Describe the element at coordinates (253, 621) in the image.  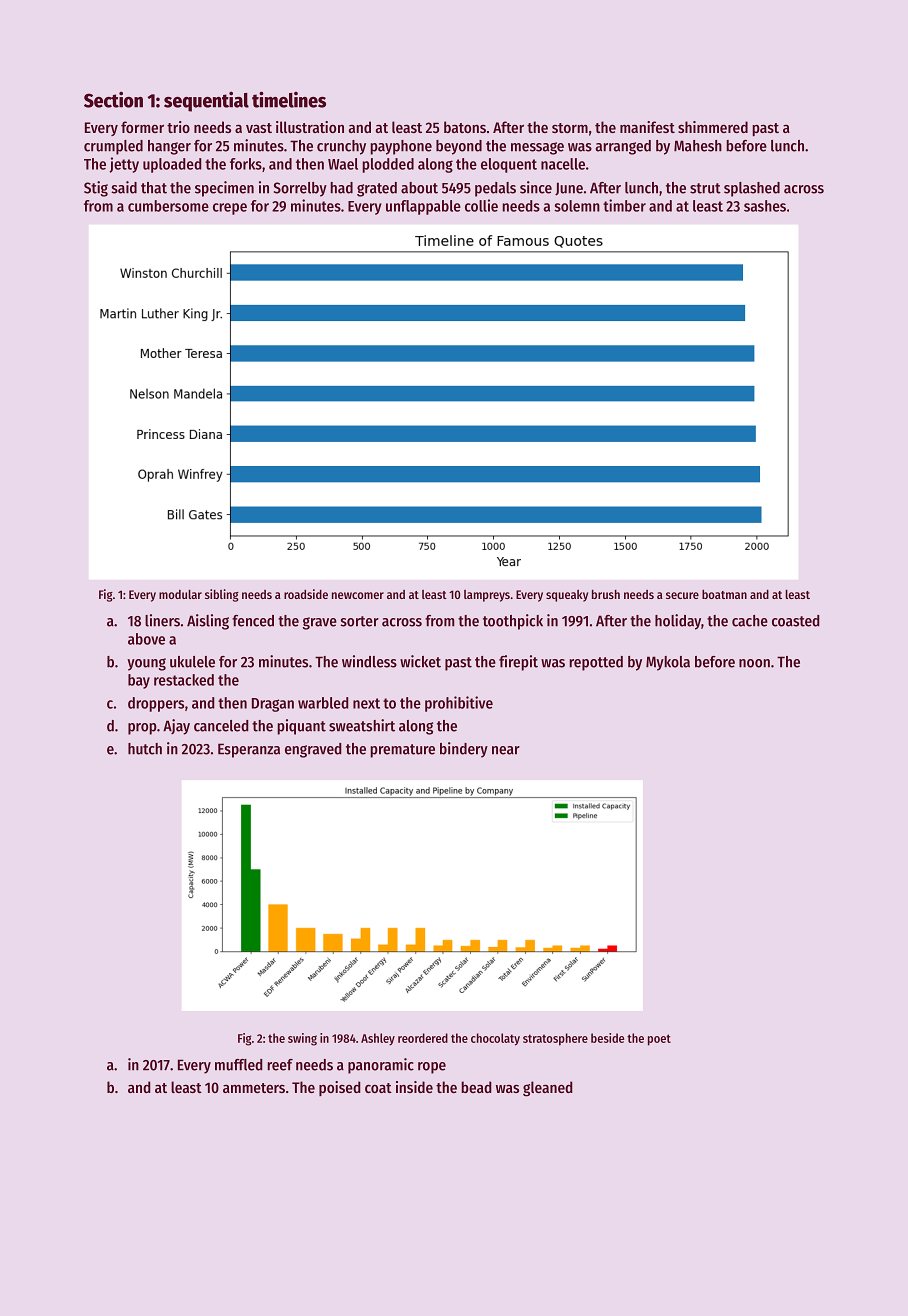
I see `fenced` at that location.
